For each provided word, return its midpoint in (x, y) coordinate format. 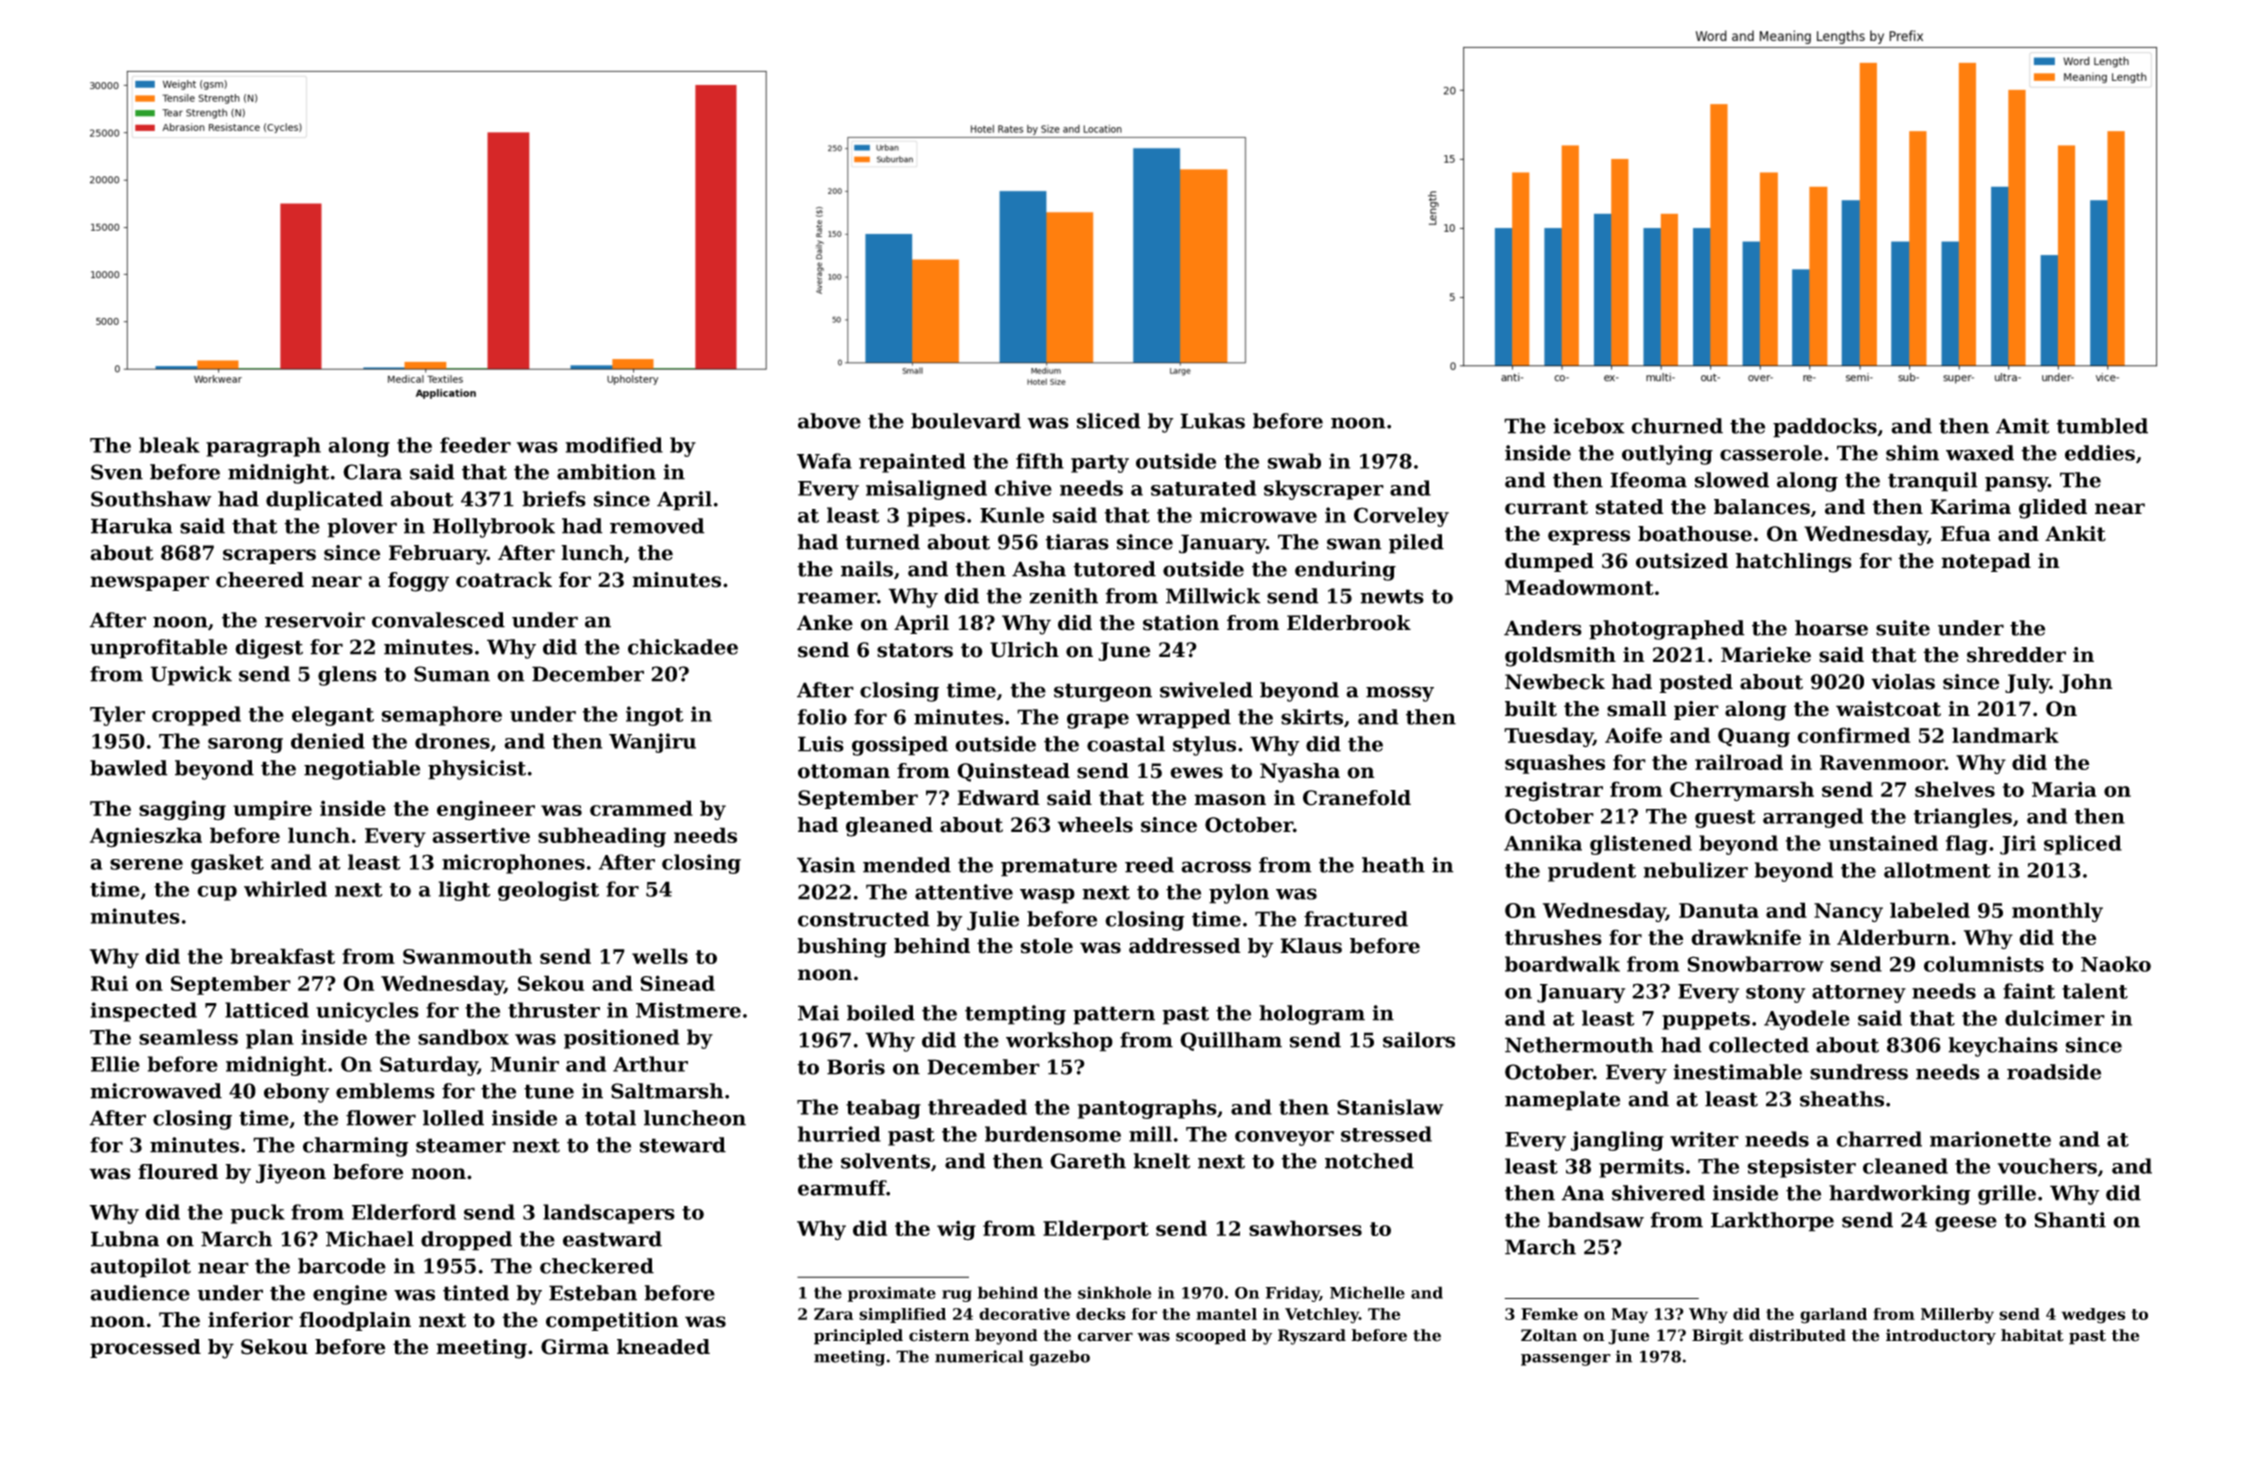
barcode (342, 1266)
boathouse (1695, 534)
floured (178, 1172)
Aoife (1633, 735)
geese (1966, 1224)
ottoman (844, 771)
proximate (892, 1294)
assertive (481, 835)
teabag (883, 1109)
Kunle (1012, 515)
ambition (606, 472)
